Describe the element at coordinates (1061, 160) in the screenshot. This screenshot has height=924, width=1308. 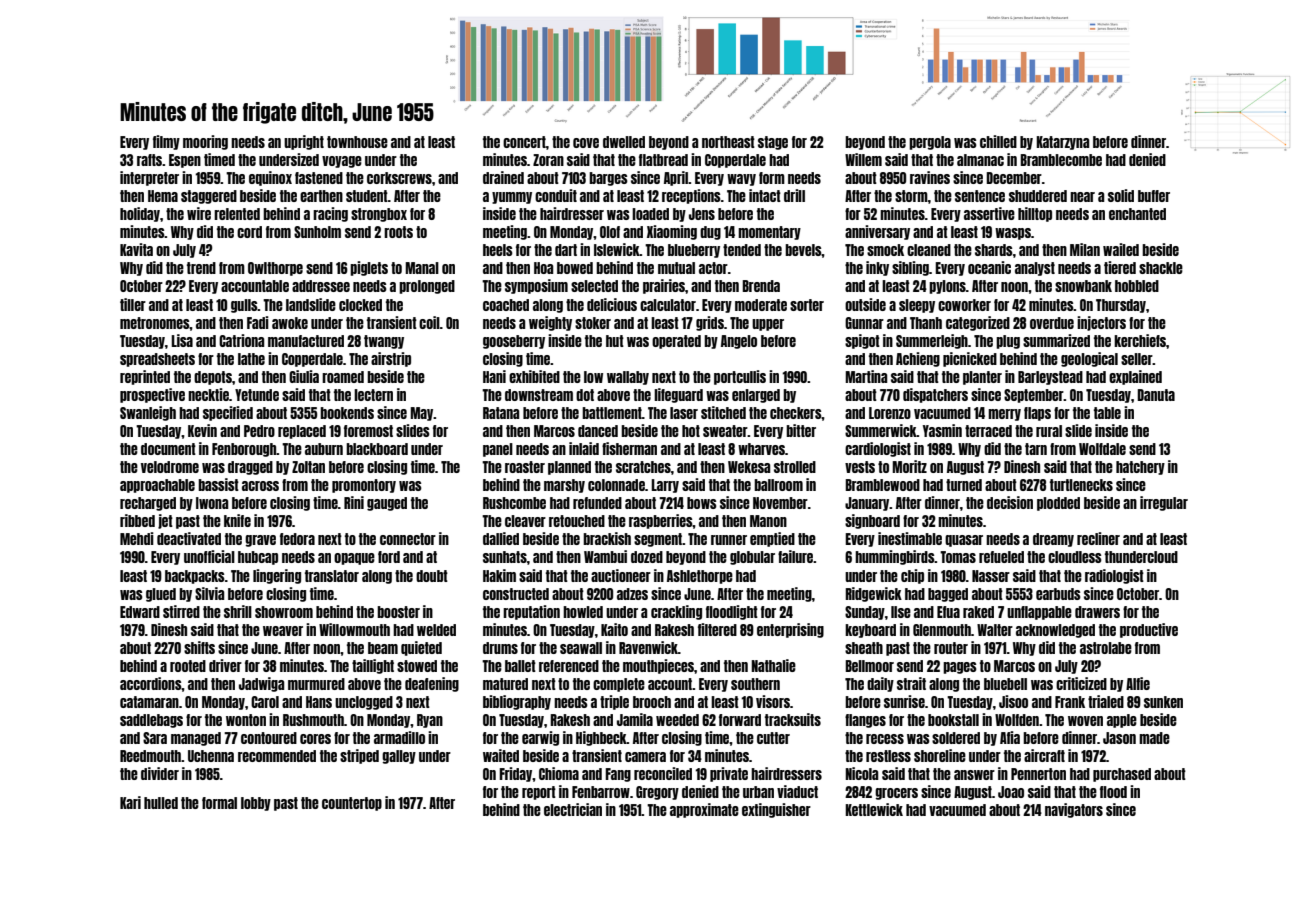
I see `Bramblecombe` at that location.
